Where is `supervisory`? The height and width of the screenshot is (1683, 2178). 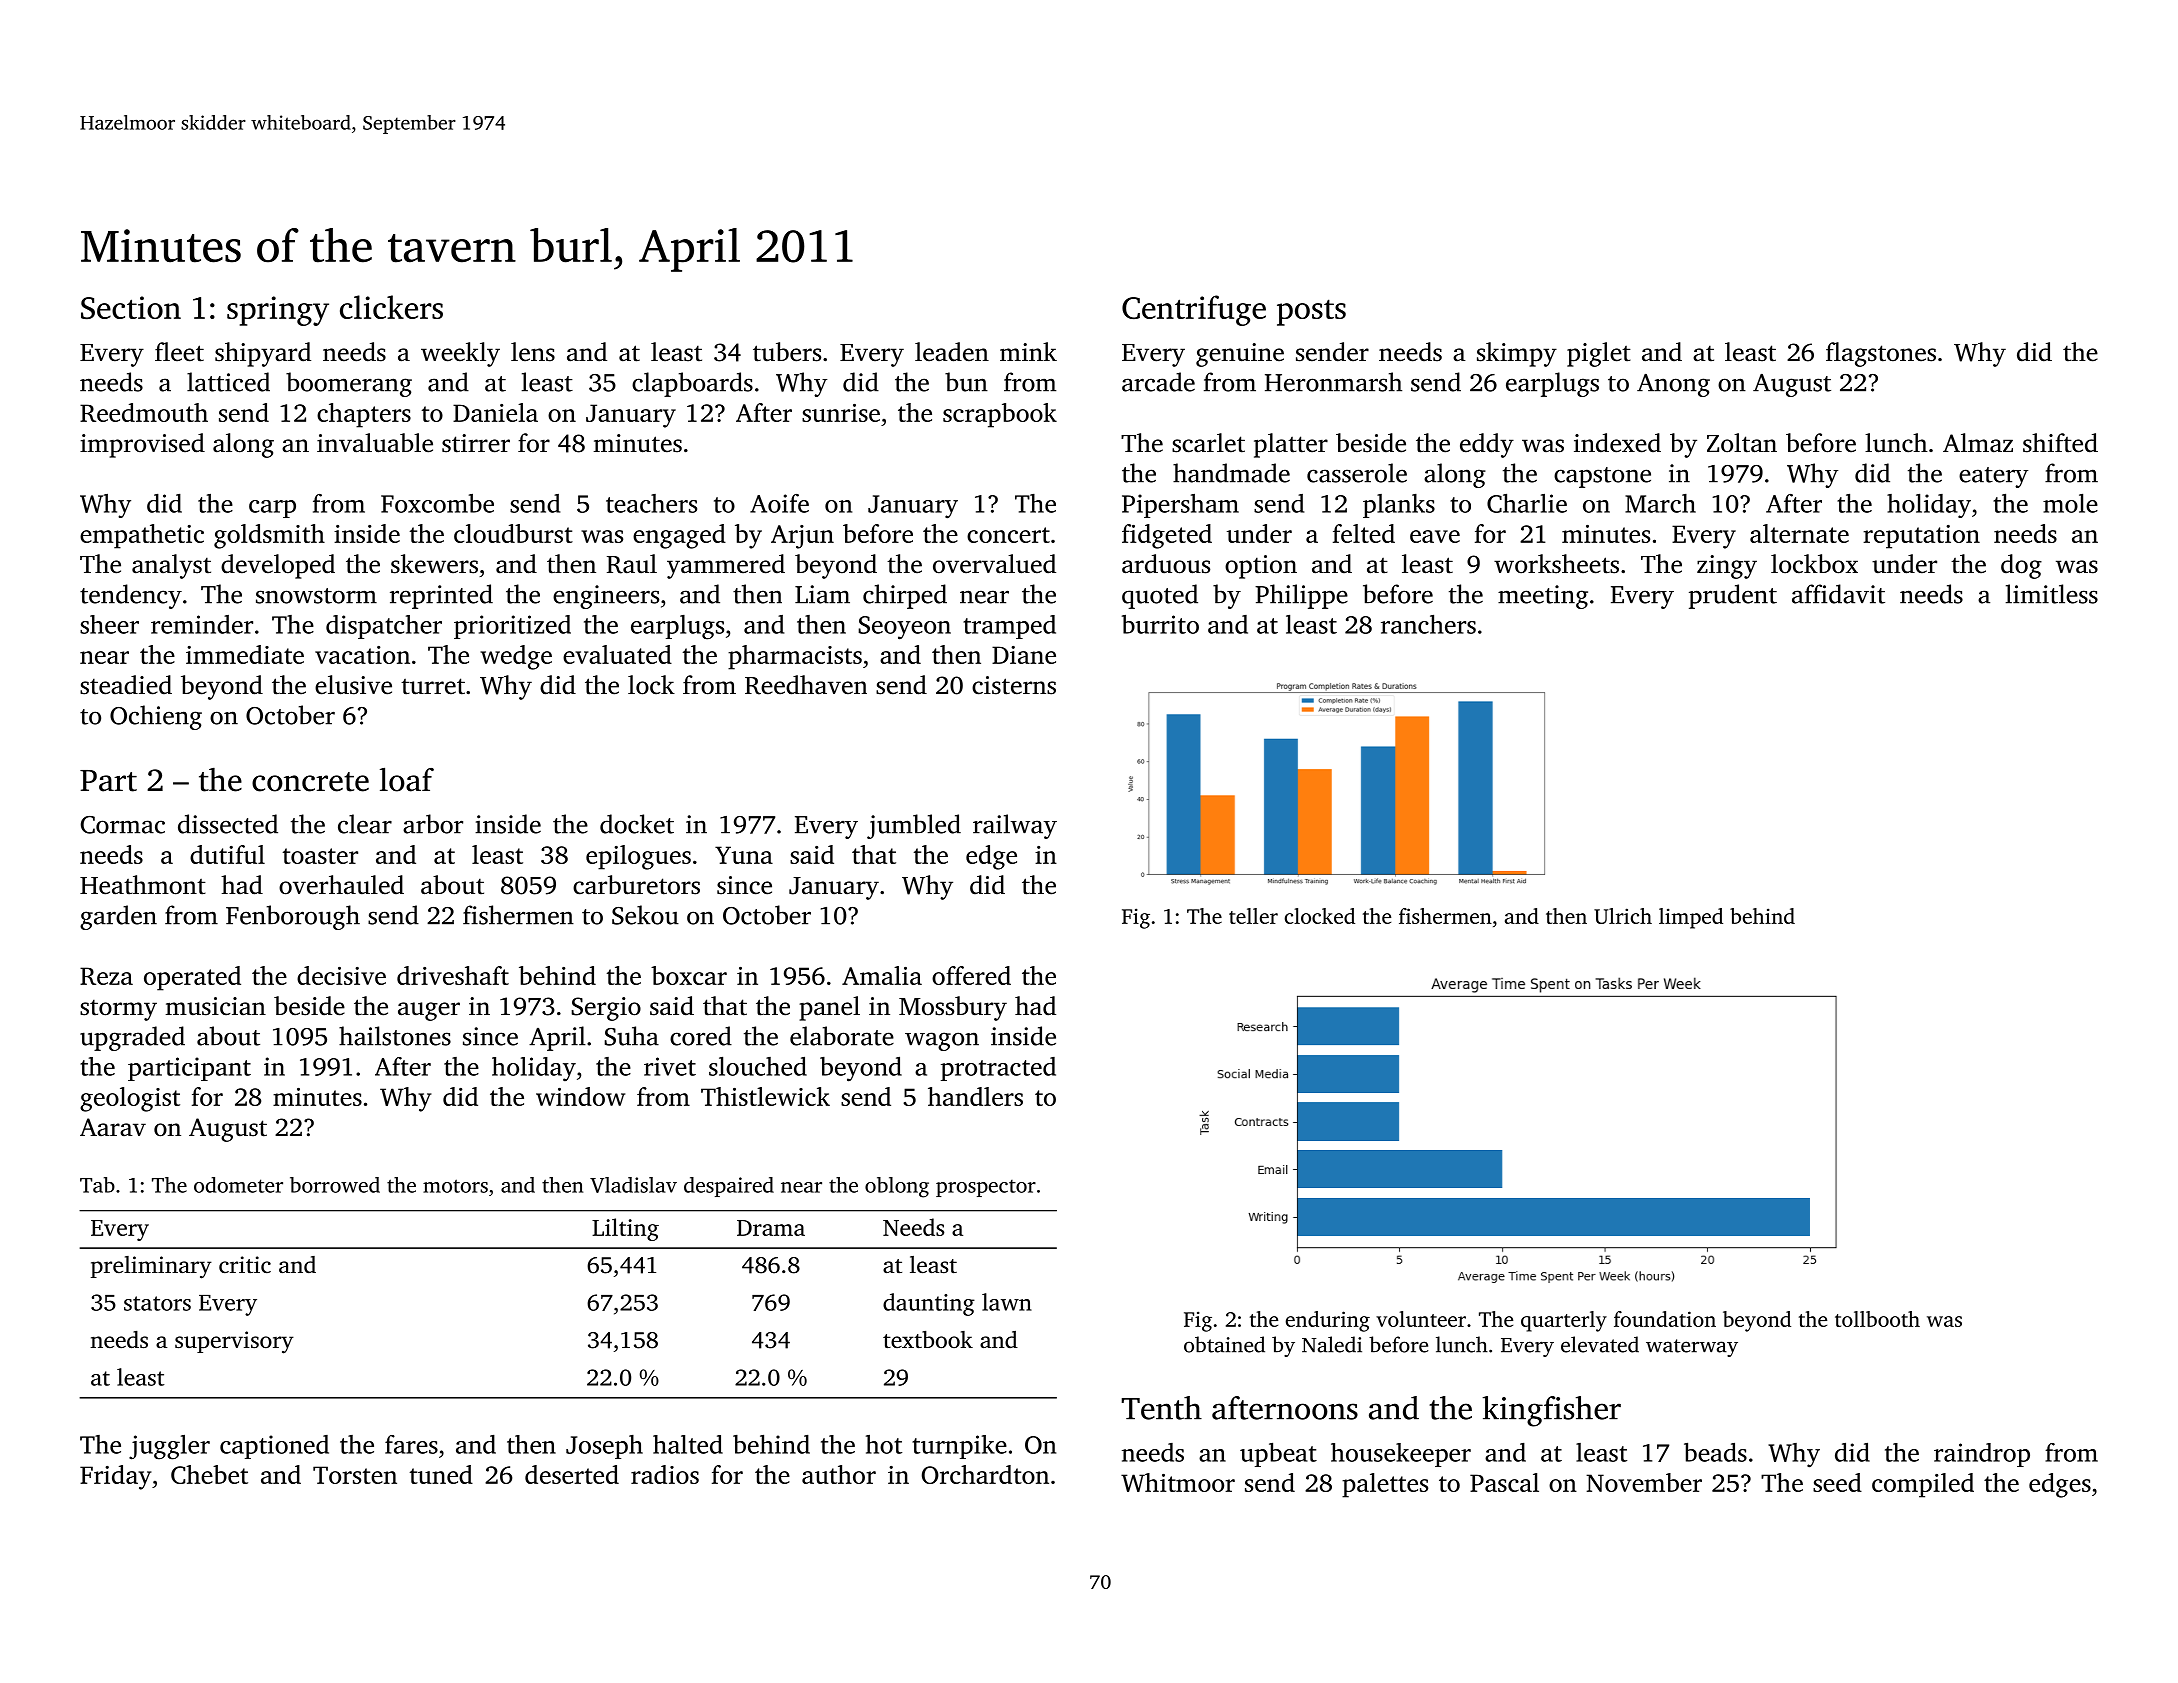
supervisory is located at coordinates (234, 1342).
